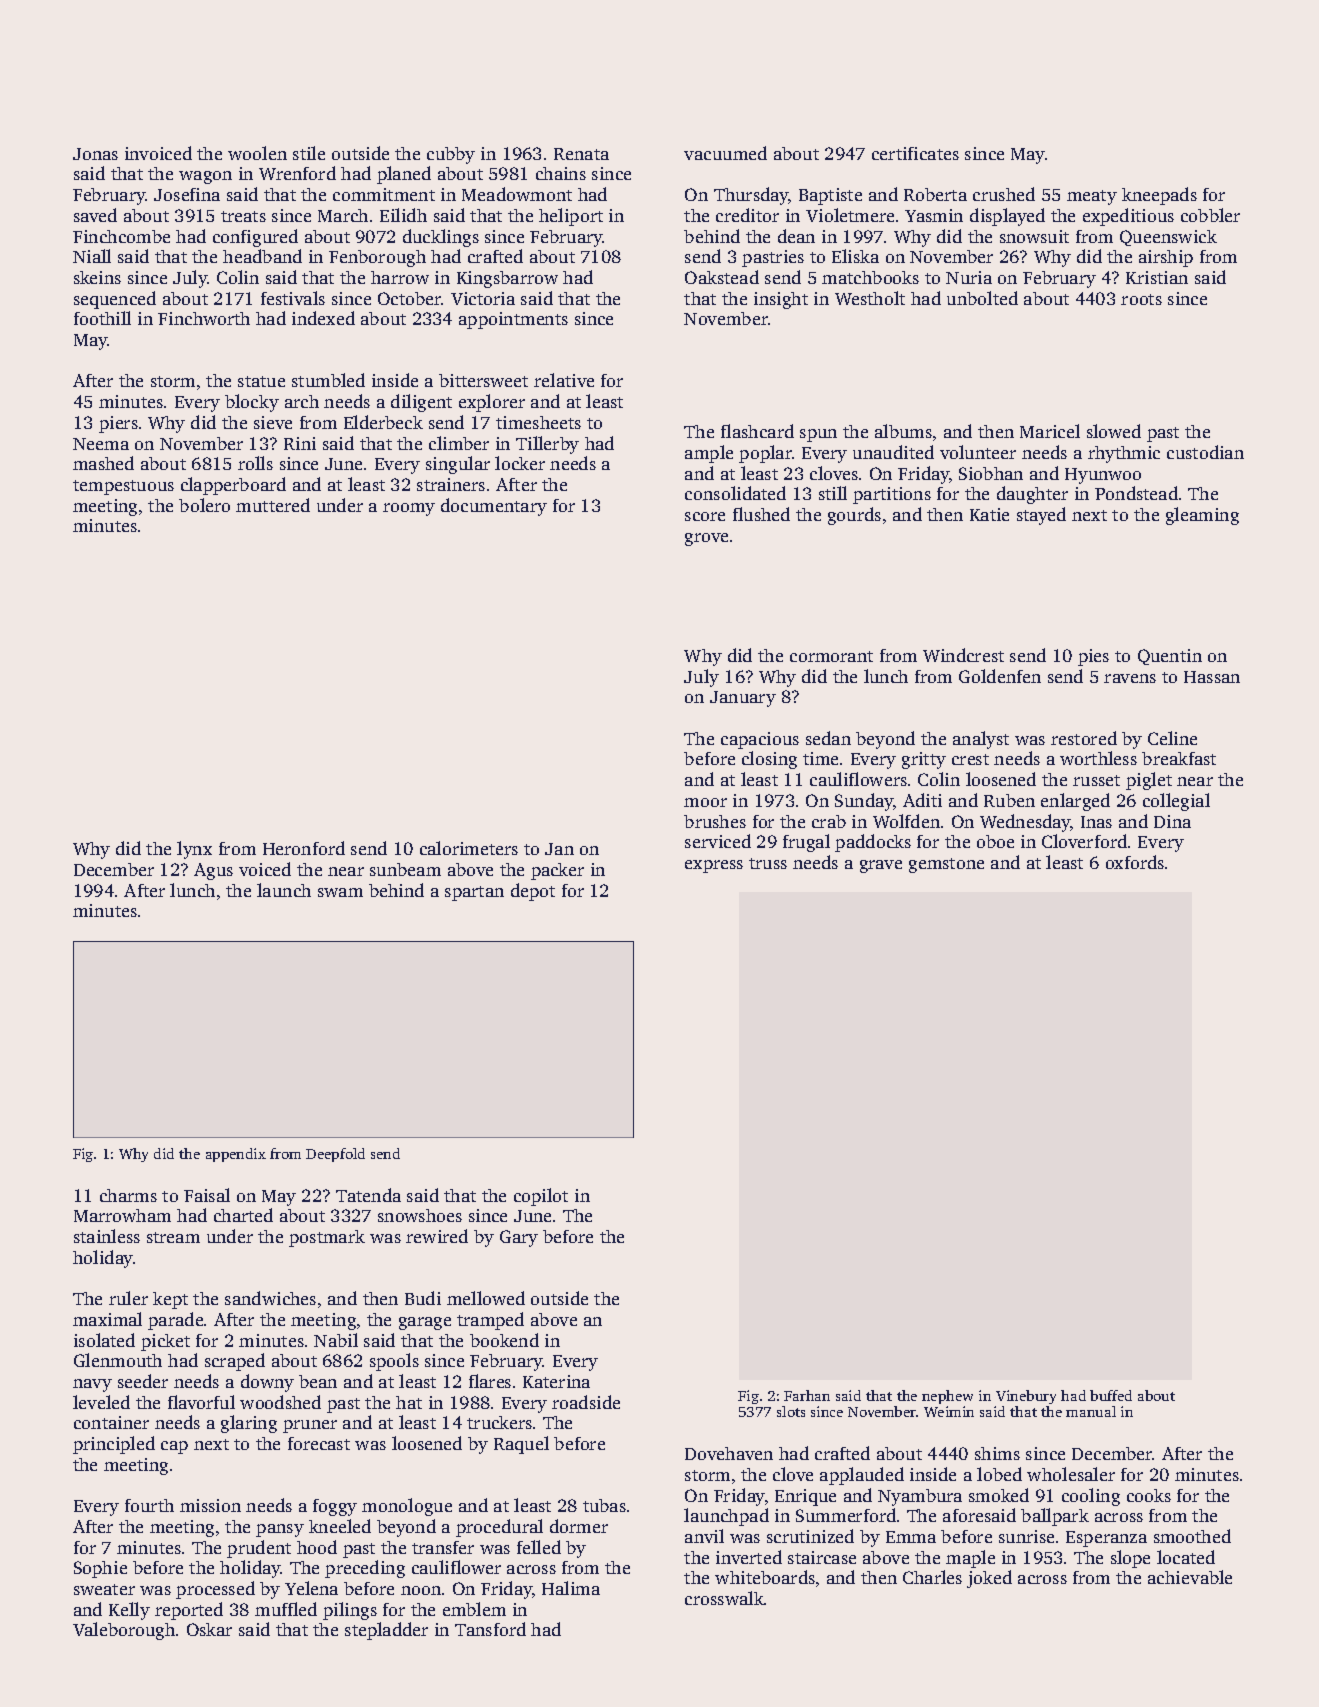  What do you see at coordinates (286, 1609) in the document?
I see `muffled` at bounding box center [286, 1609].
